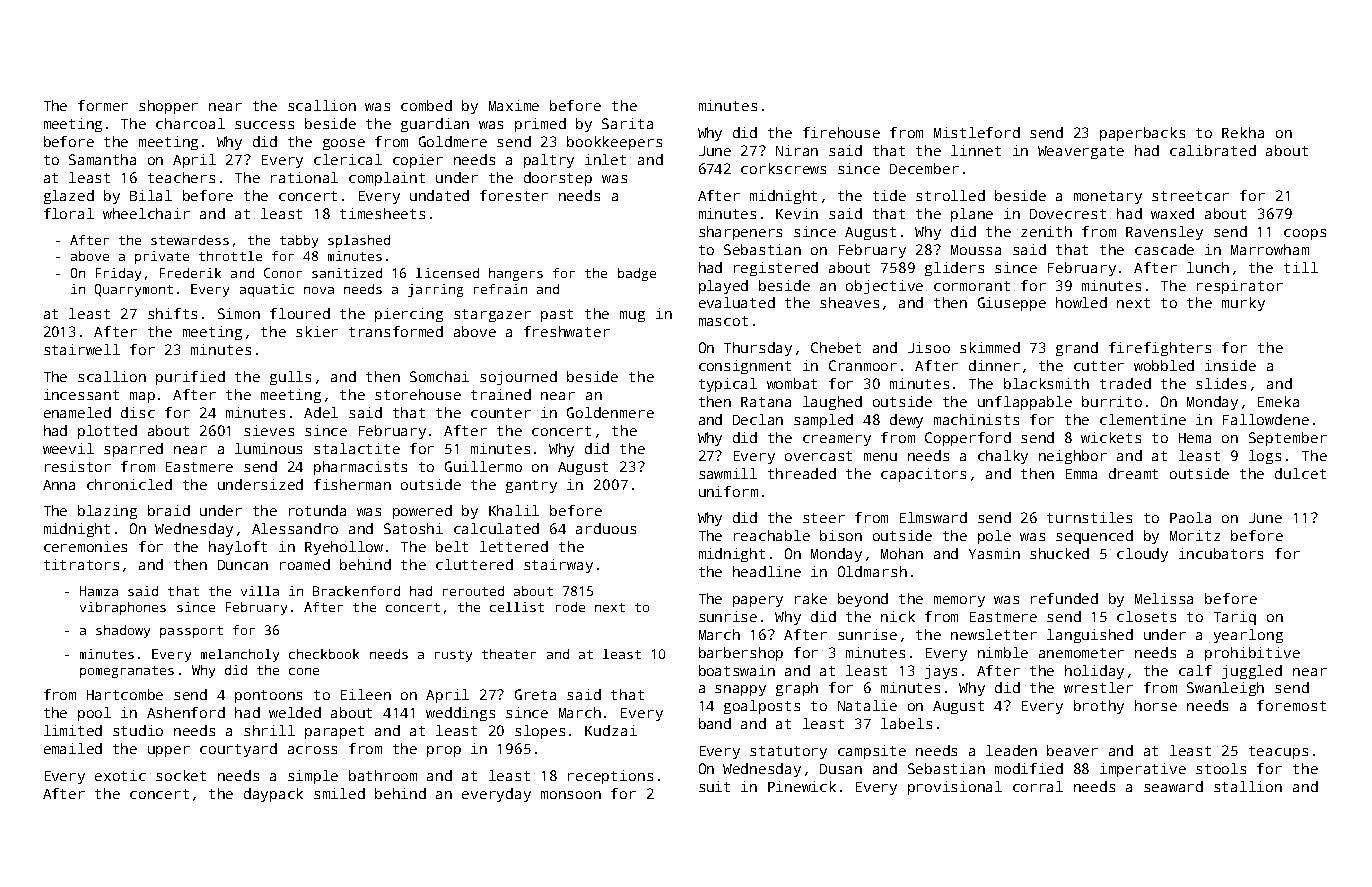 The image size is (1372, 887). Describe the element at coordinates (1265, 457) in the image. I see `logs` at that location.
